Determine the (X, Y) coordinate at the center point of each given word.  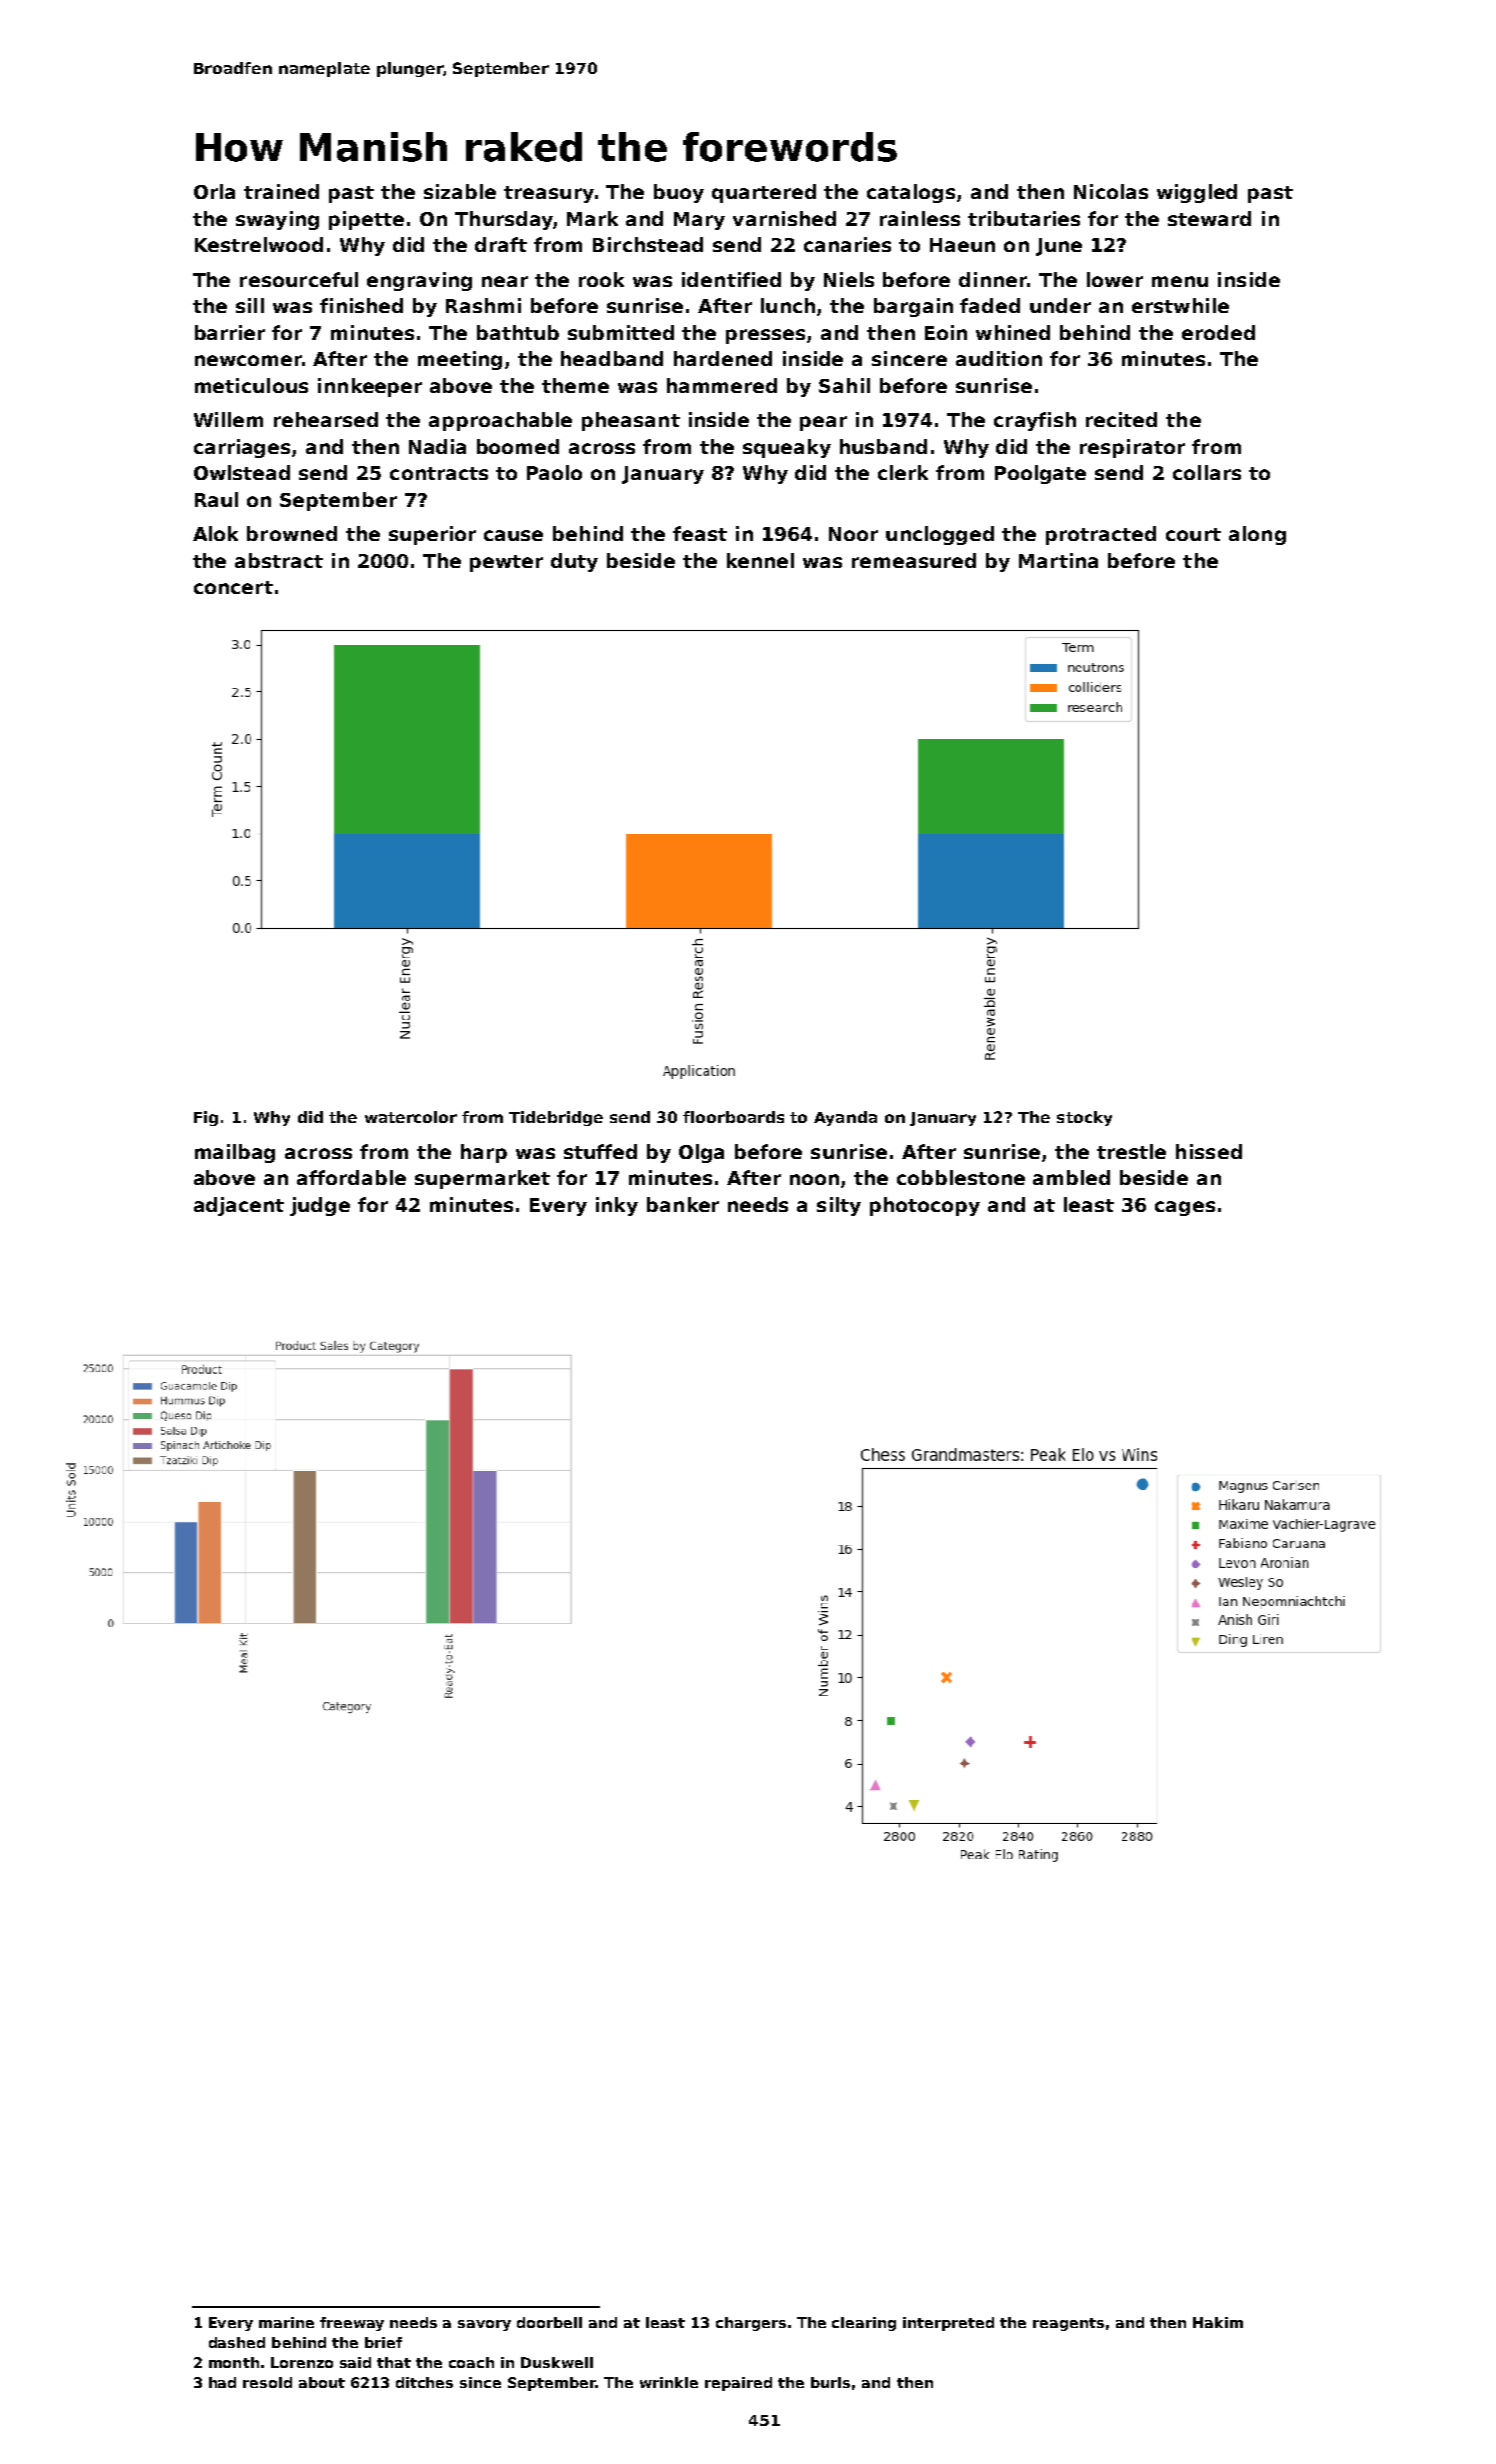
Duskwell (557, 2362)
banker (683, 1204)
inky (617, 1206)
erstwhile (1180, 305)
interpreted (948, 2324)
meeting (460, 360)
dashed (237, 2342)
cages (1185, 1208)
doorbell (549, 2322)
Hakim (1218, 2322)
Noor (853, 534)
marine (286, 2322)
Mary (699, 221)
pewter (506, 563)
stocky (1084, 1118)
